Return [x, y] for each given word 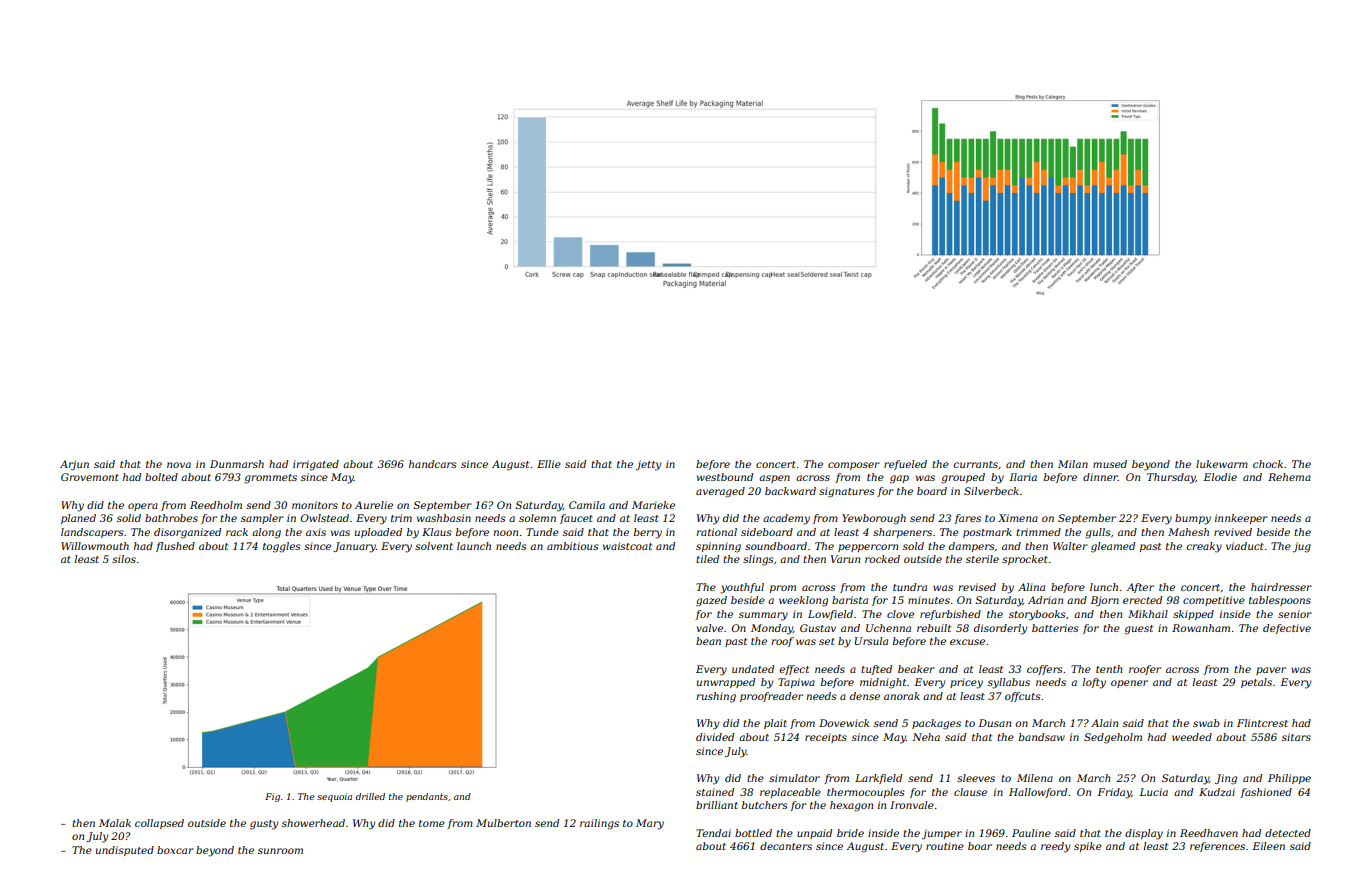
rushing [716, 697]
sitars [1296, 737]
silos [124, 559]
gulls [1098, 533]
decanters [786, 846]
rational [716, 532]
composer [854, 466]
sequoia [334, 797]
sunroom [280, 851]
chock [1268, 464]
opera [143, 507]
